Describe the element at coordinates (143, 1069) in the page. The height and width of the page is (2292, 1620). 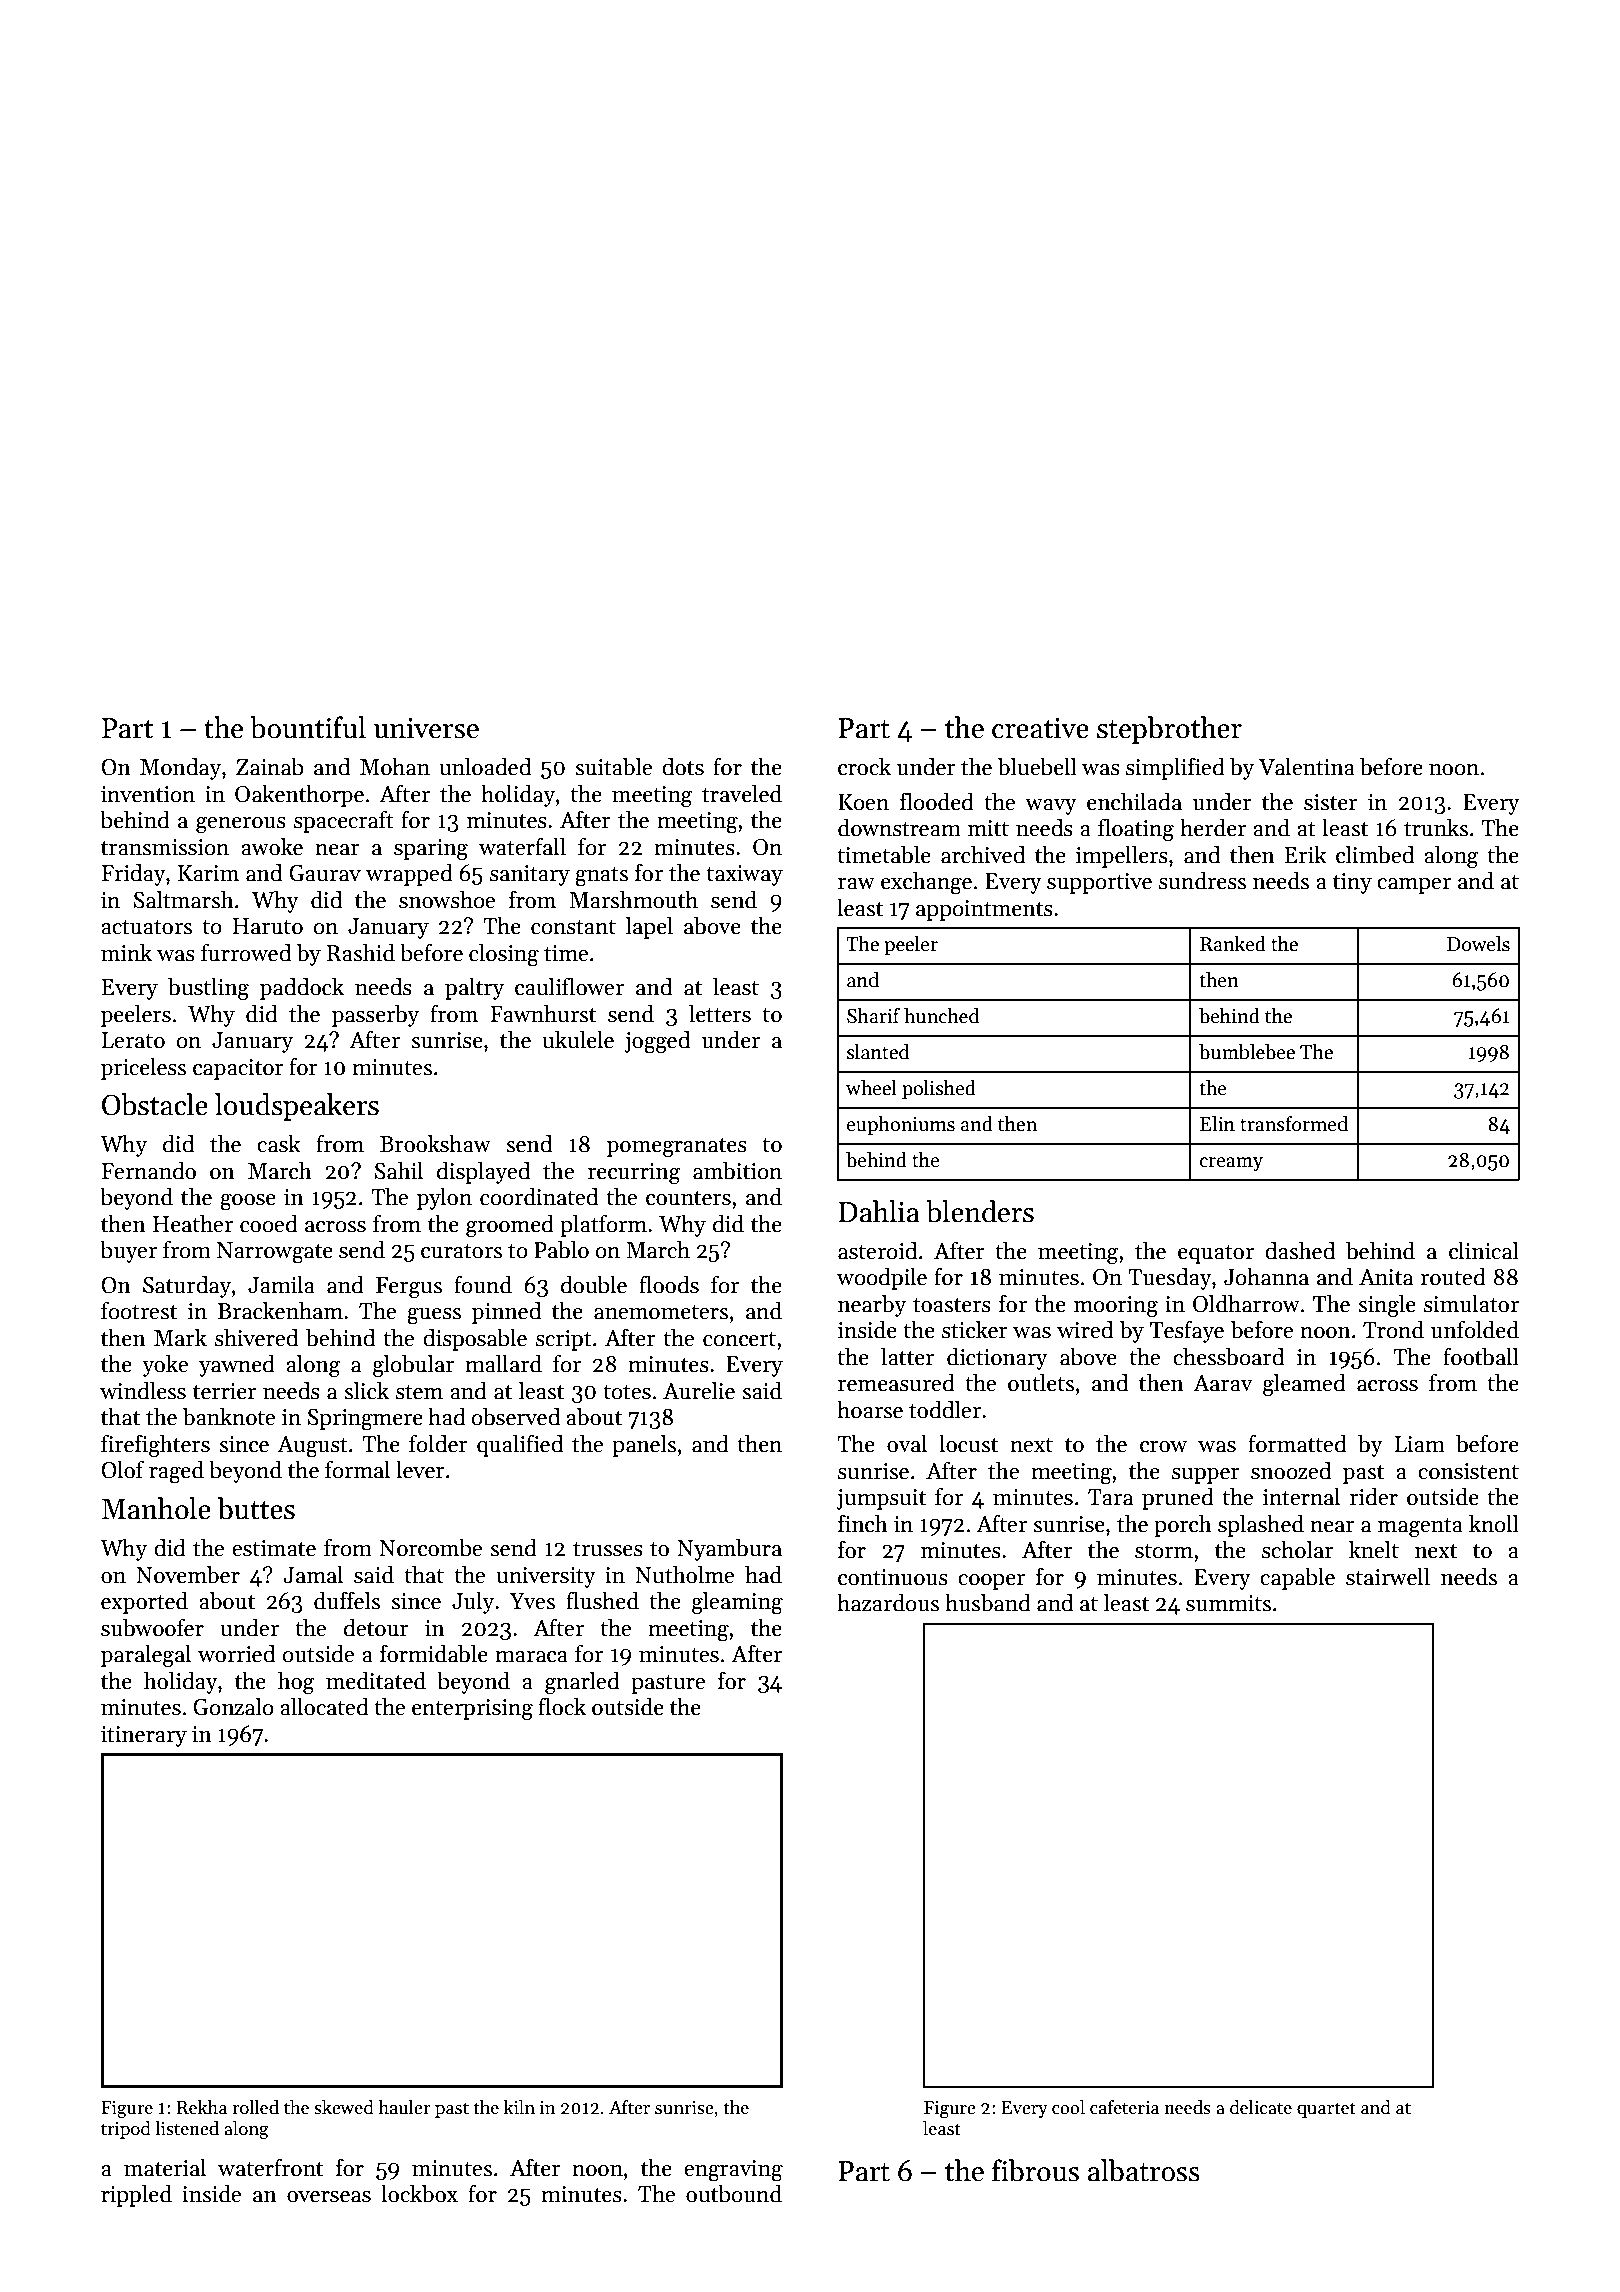
I see `priceless` at that location.
